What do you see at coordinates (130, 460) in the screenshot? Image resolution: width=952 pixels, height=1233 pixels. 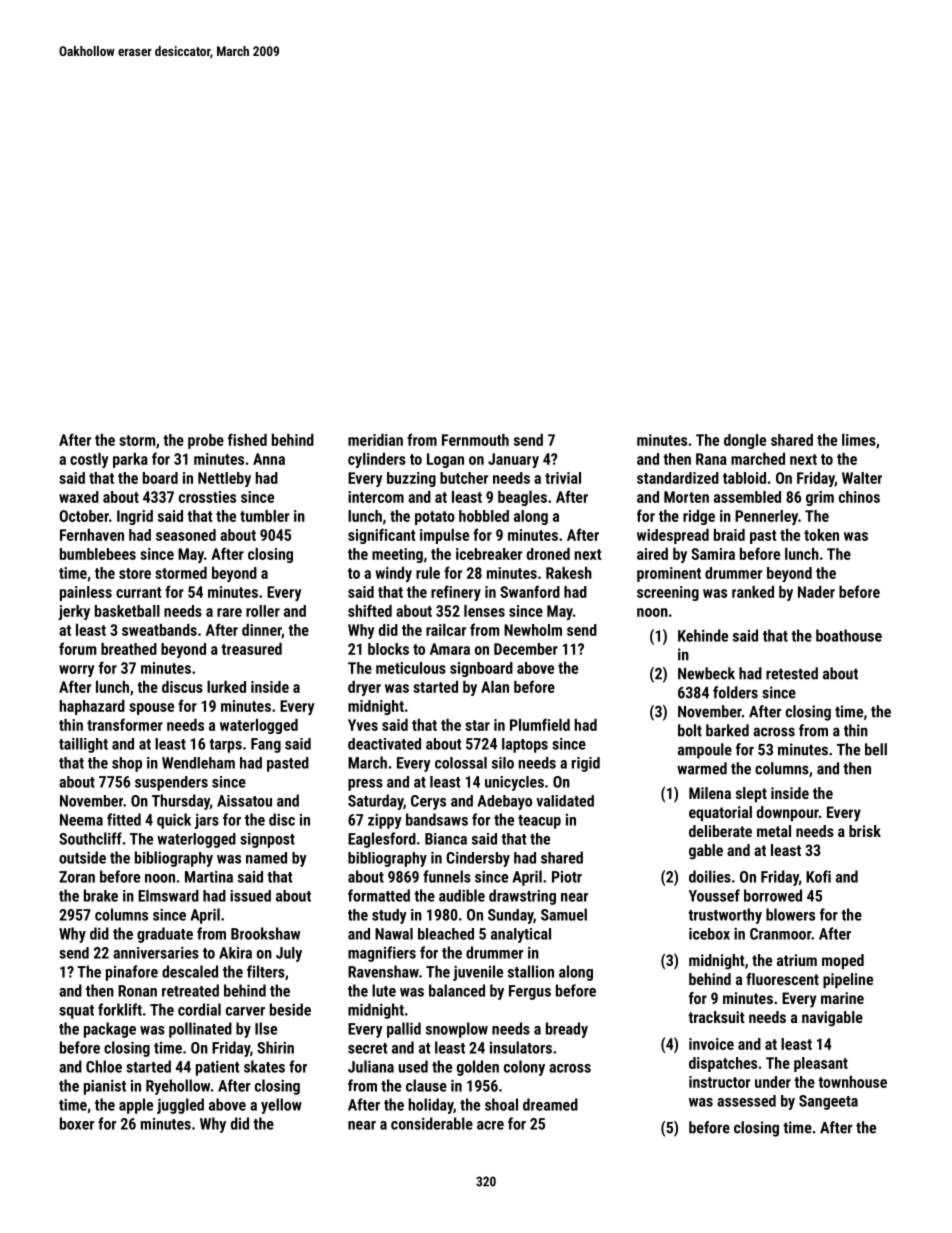 I see `parka` at bounding box center [130, 460].
